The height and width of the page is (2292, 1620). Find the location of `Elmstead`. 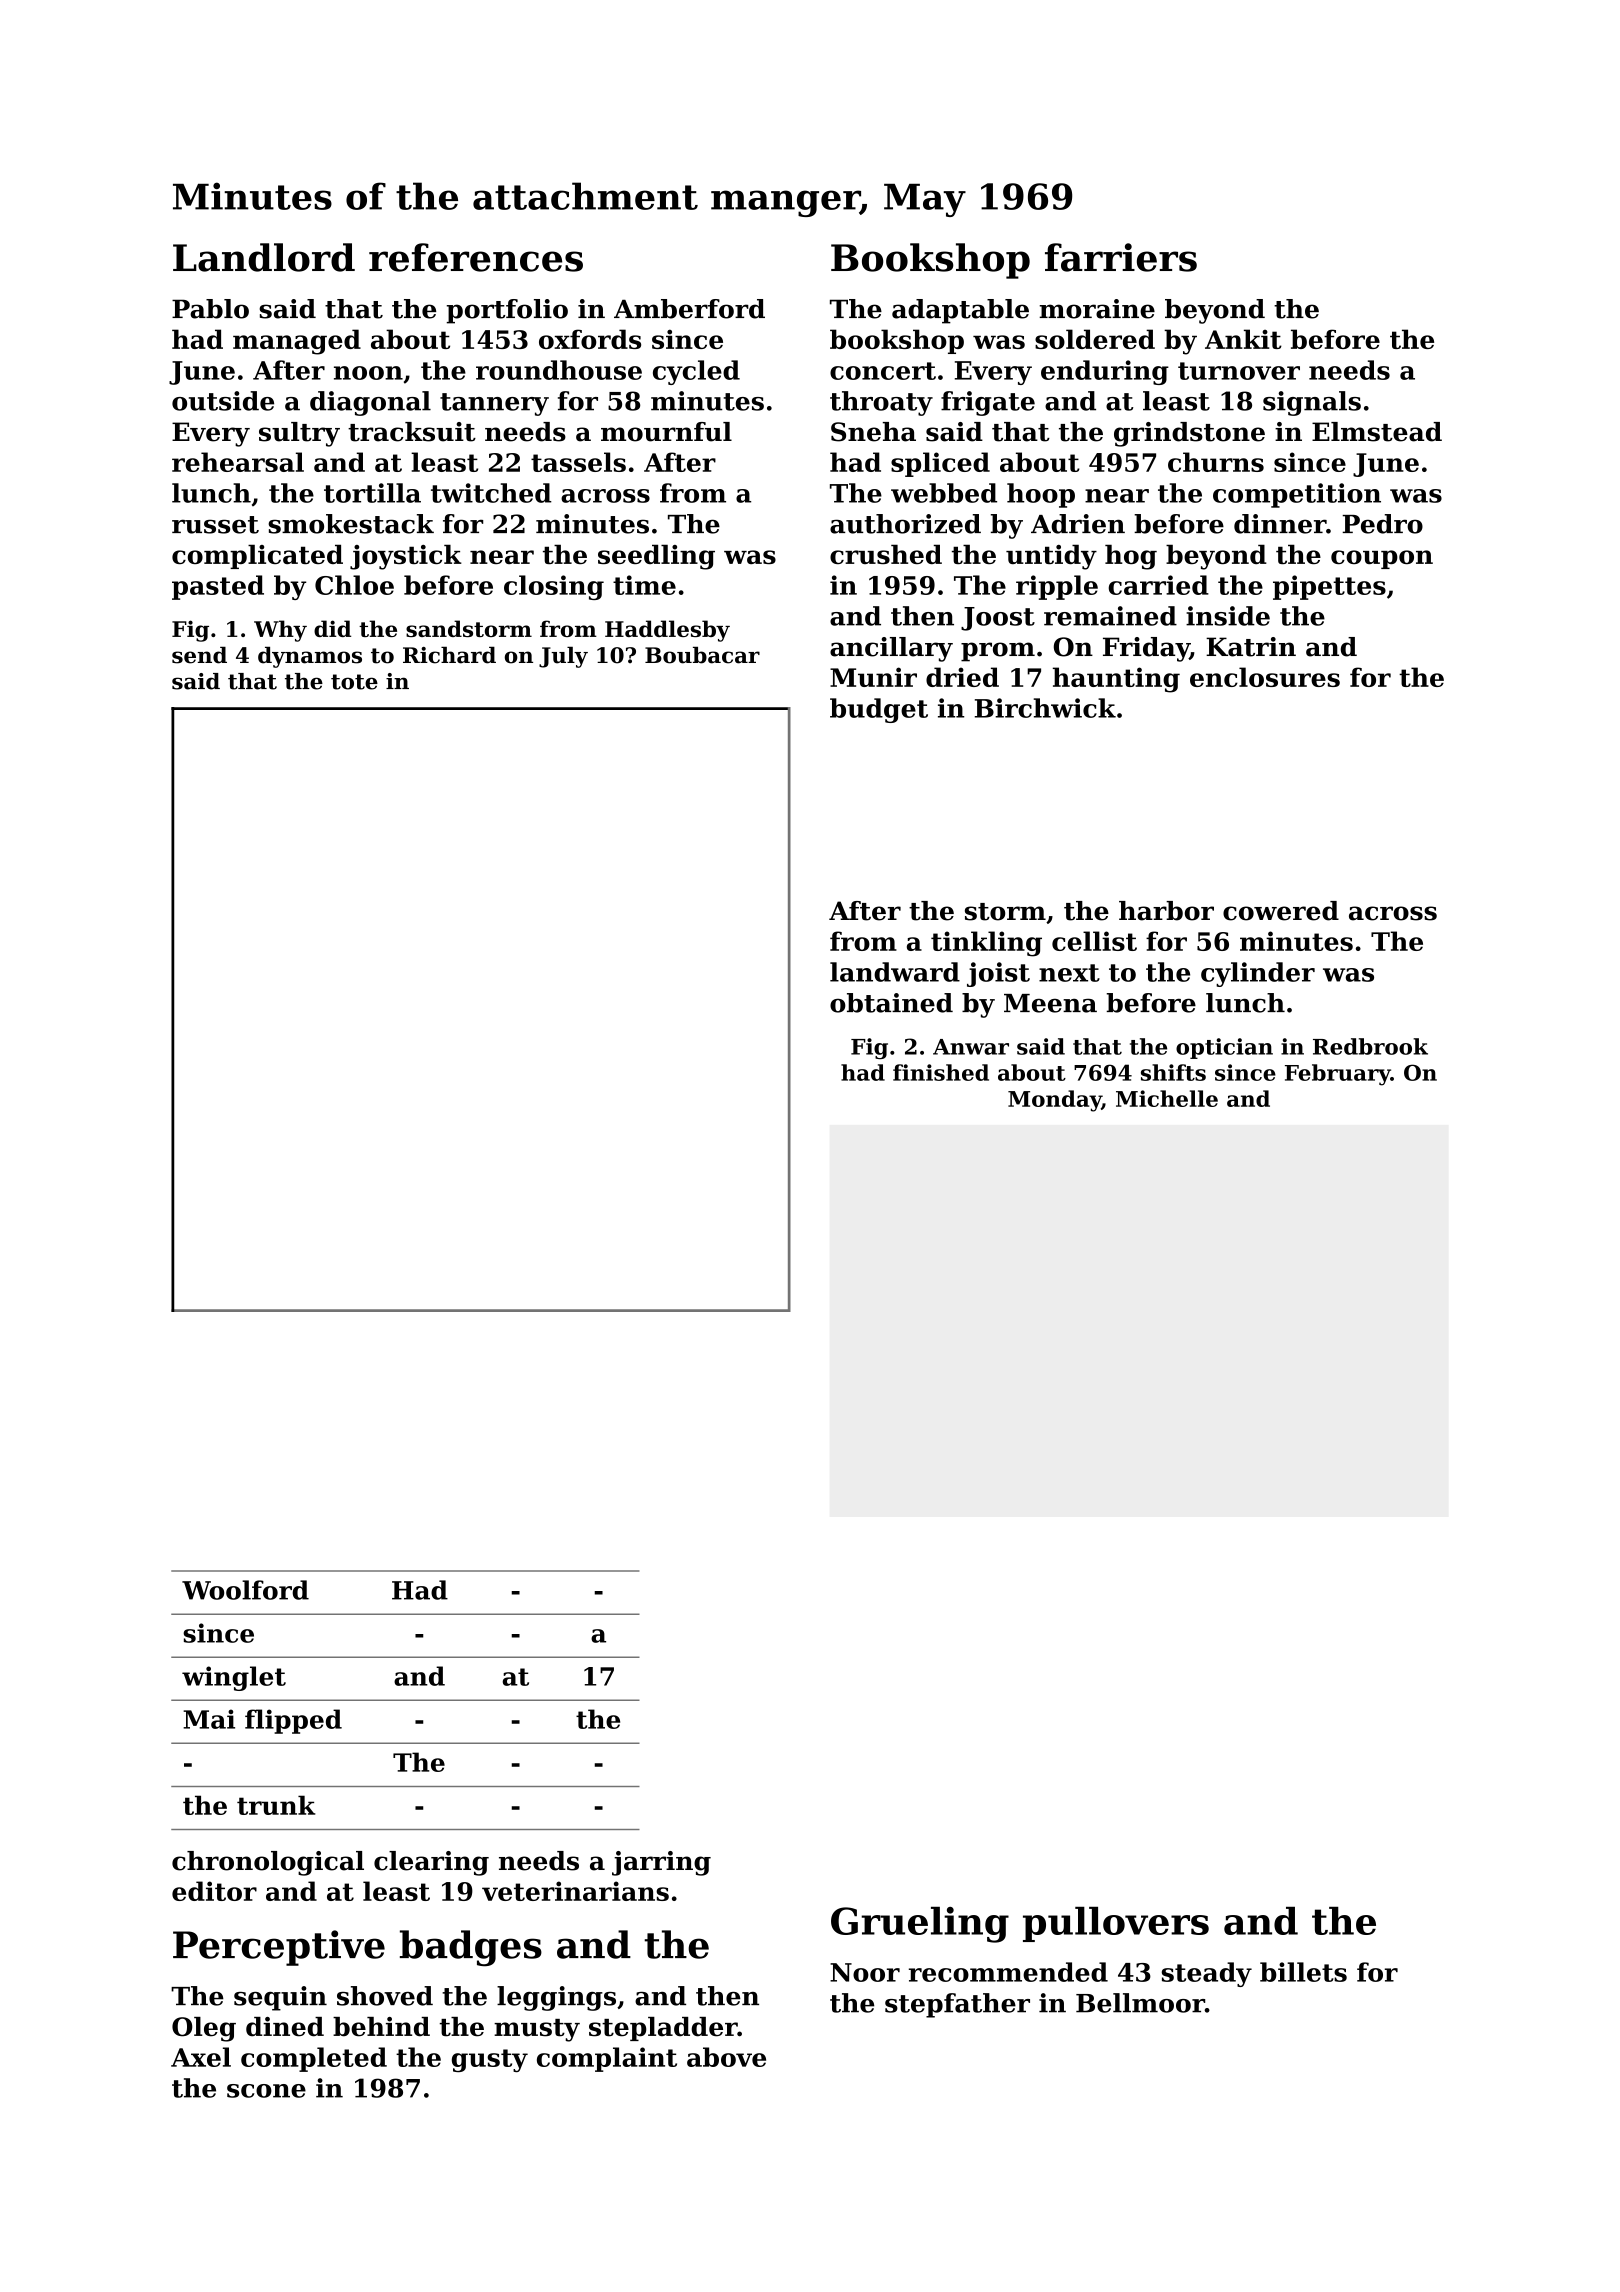

Elmstead is located at coordinates (1377, 432).
